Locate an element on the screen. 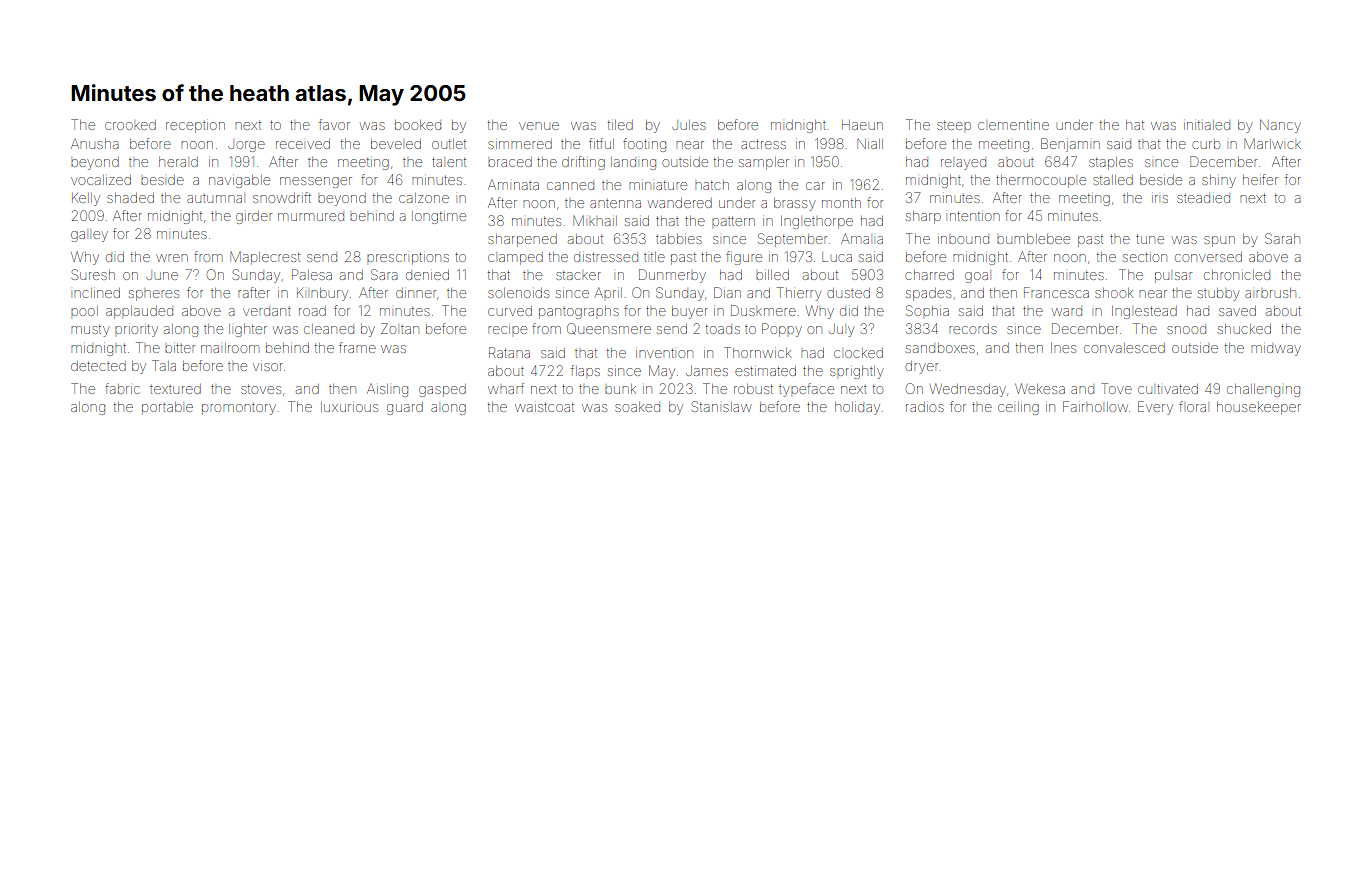  Kelly is located at coordinates (86, 199).
